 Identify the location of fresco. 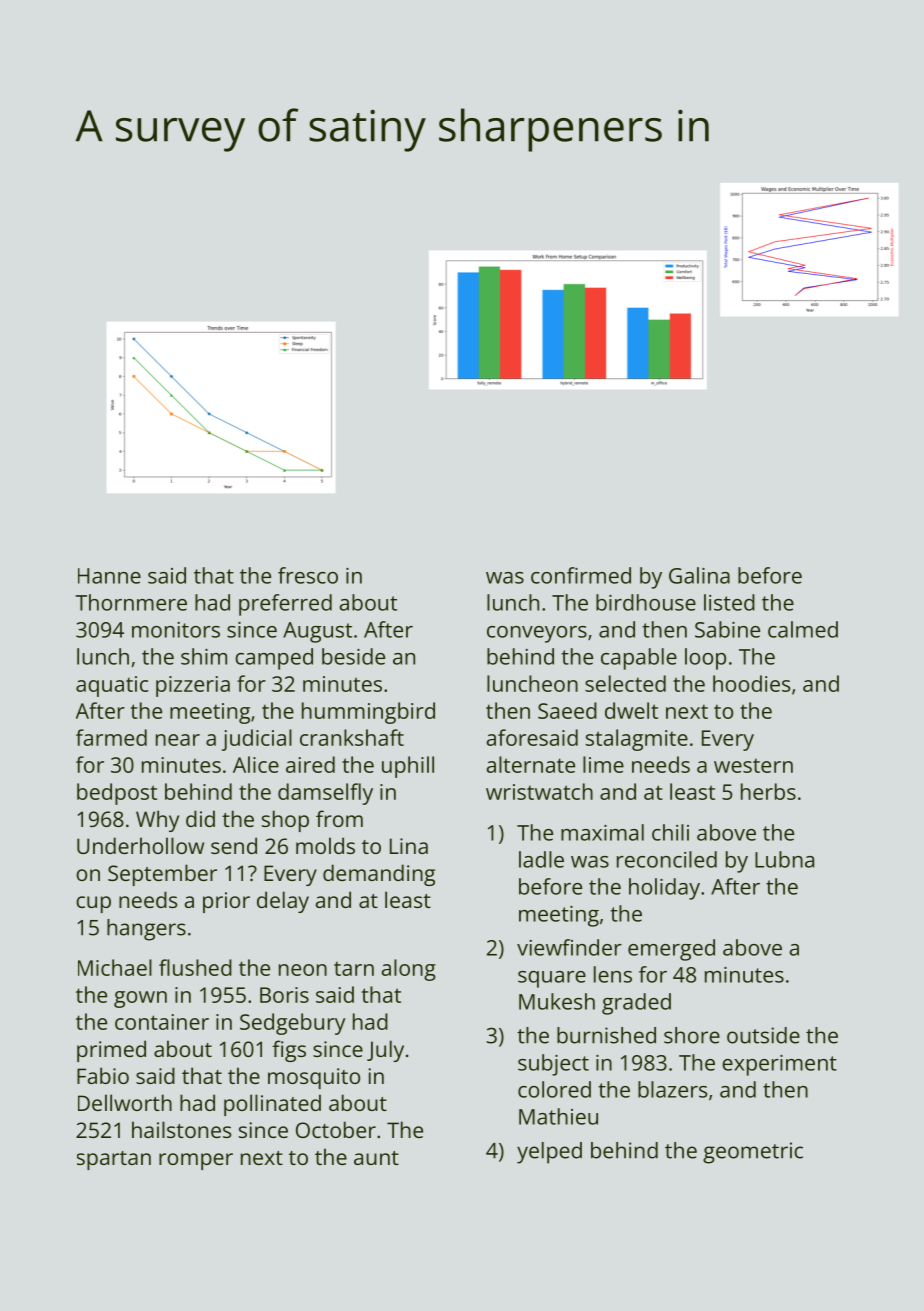
(308, 575).
